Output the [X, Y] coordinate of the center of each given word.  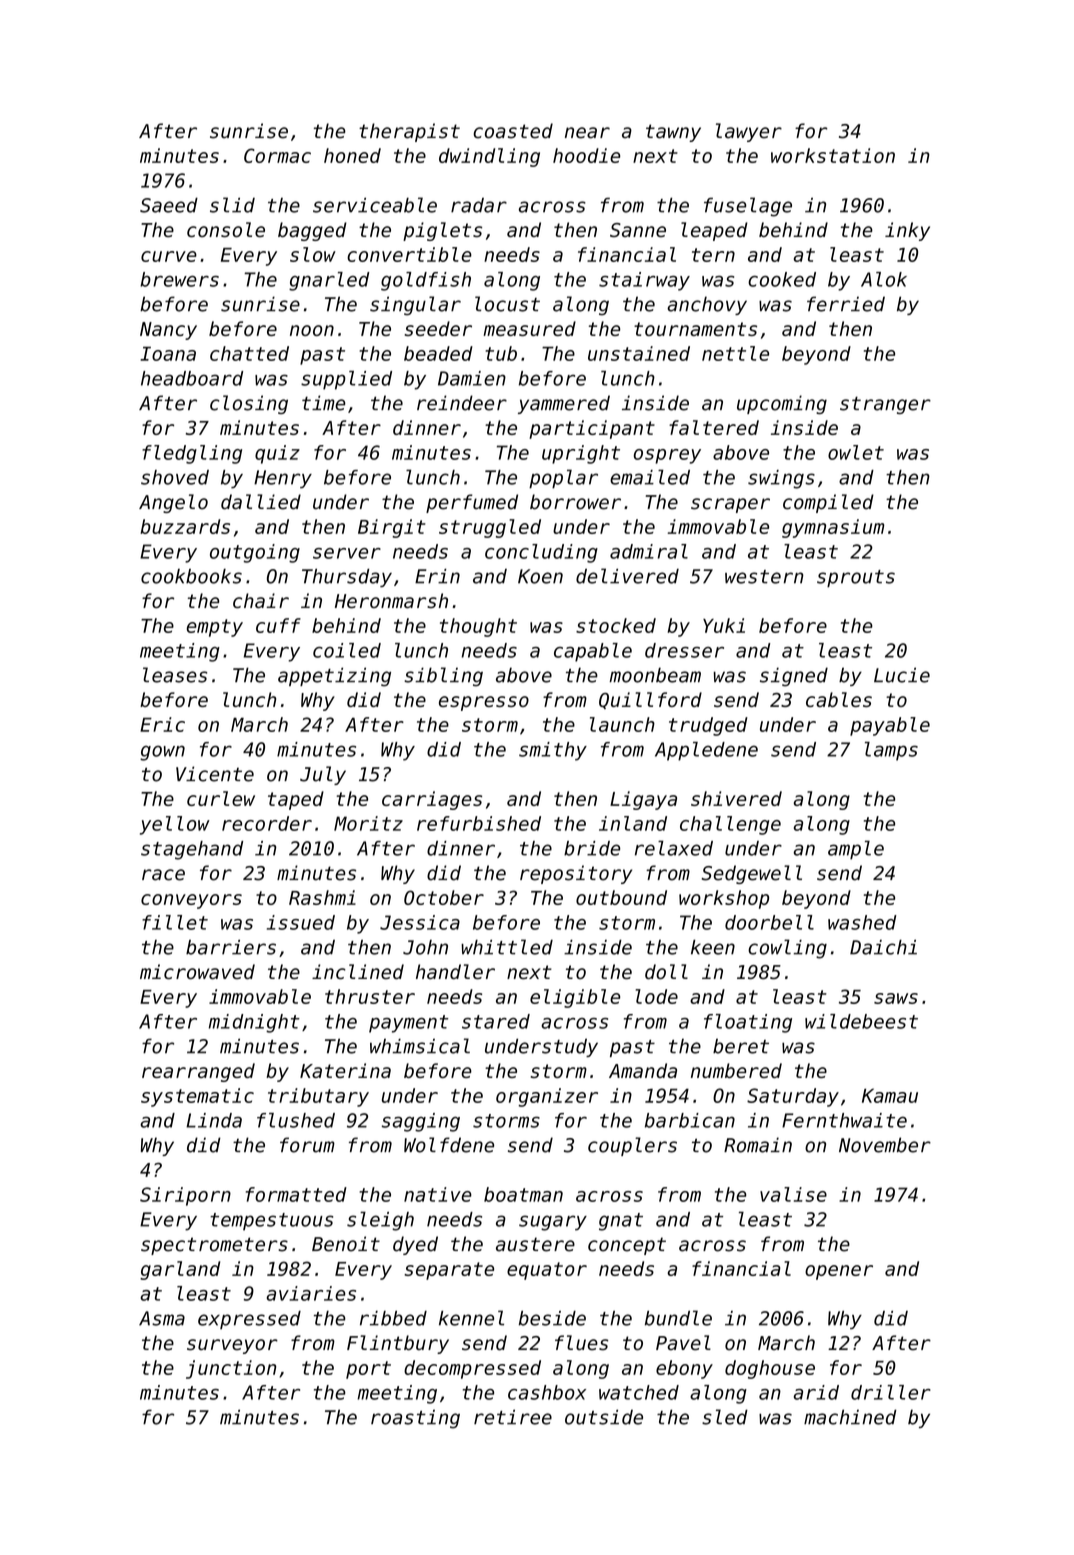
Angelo [173, 503]
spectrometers [214, 1246]
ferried [846, 304]
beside [552, 1318]
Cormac [277, 155]
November [885, 1145]
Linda [214, 1120]
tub [501, 353]
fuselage [748, 207]
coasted [513, 131]
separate [449, 1271]
